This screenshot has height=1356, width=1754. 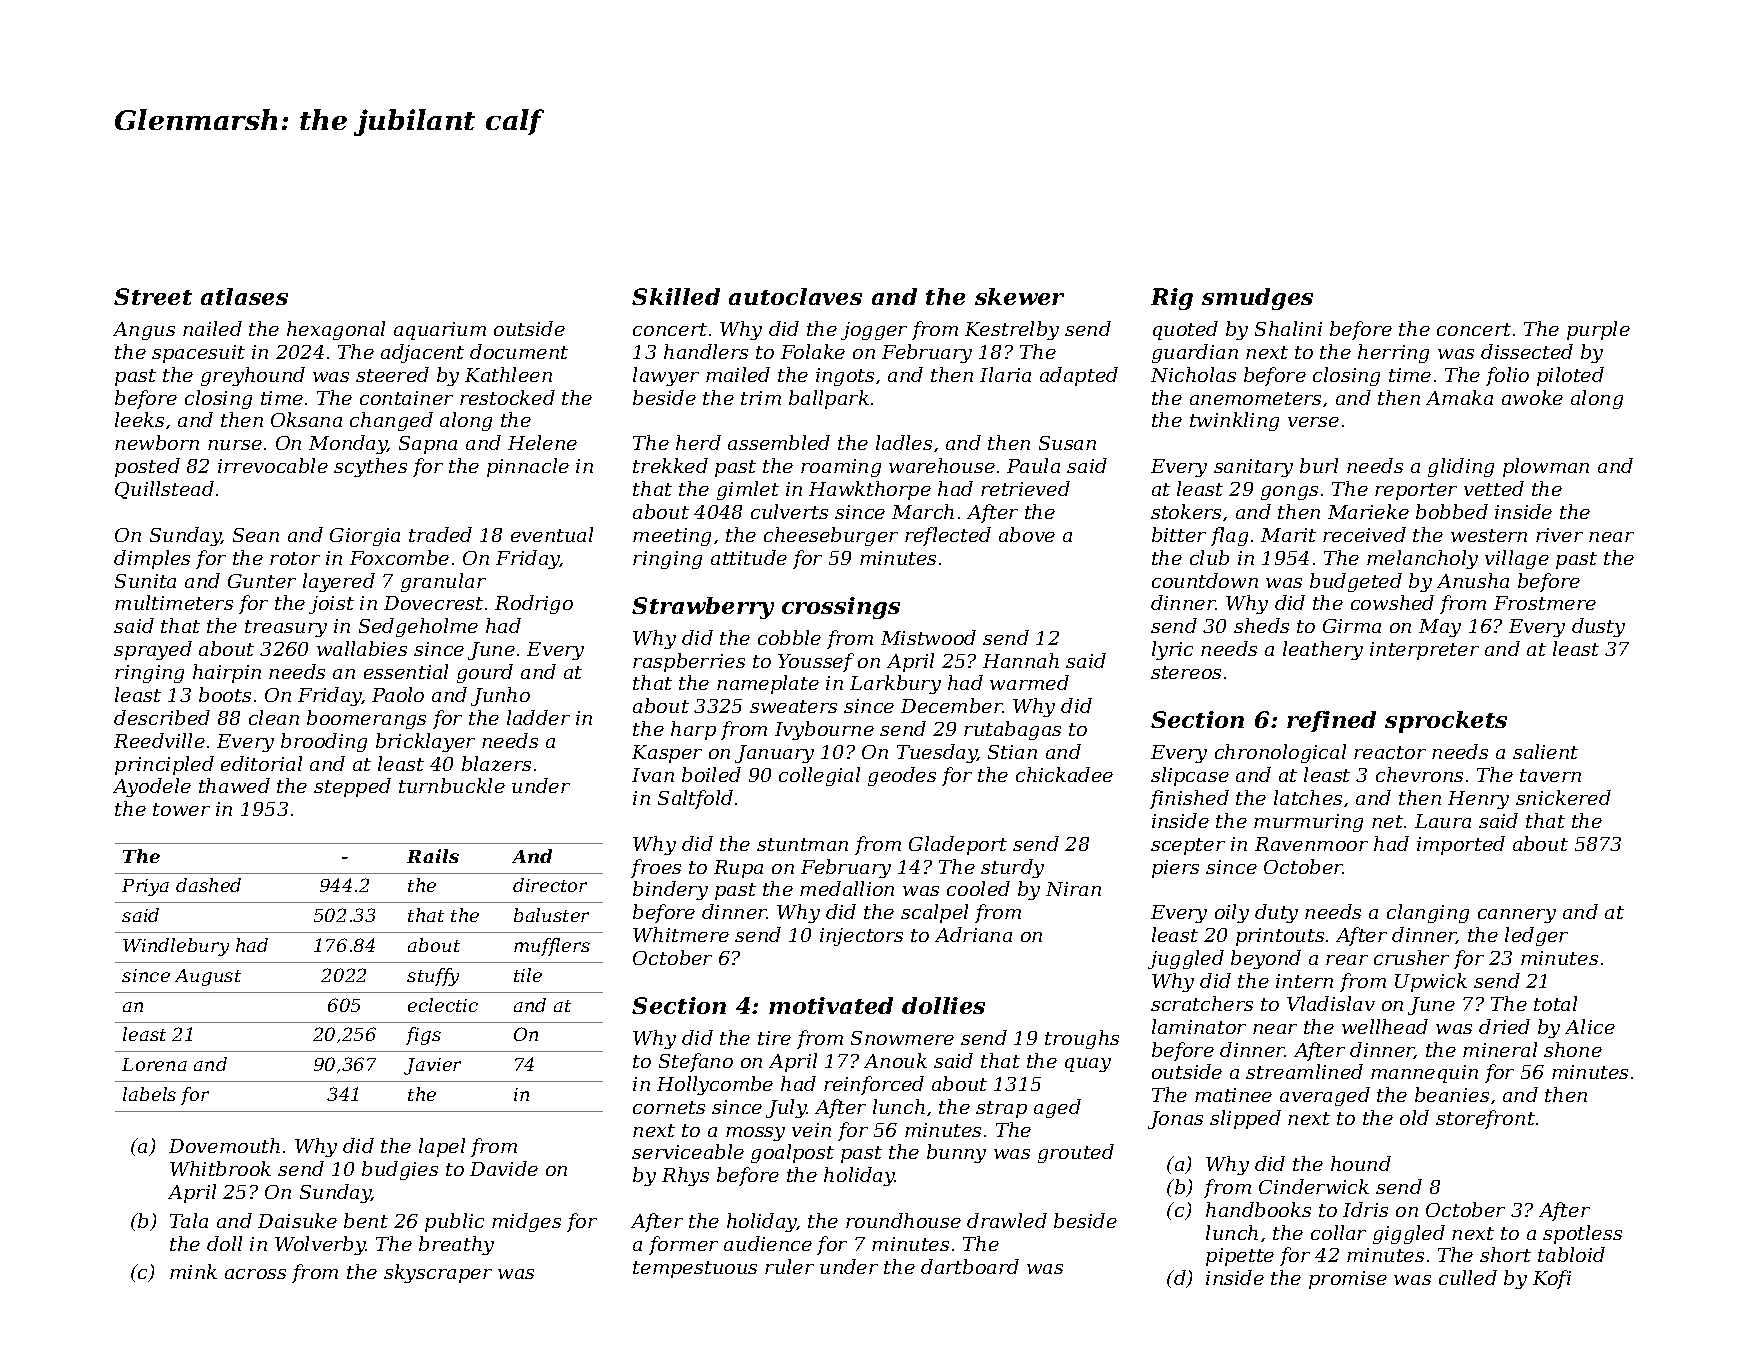 What do you see at coordinates (220, 1168) in the screenshot?
I see `Whitbrook` at bounding box center [220, 1168].
